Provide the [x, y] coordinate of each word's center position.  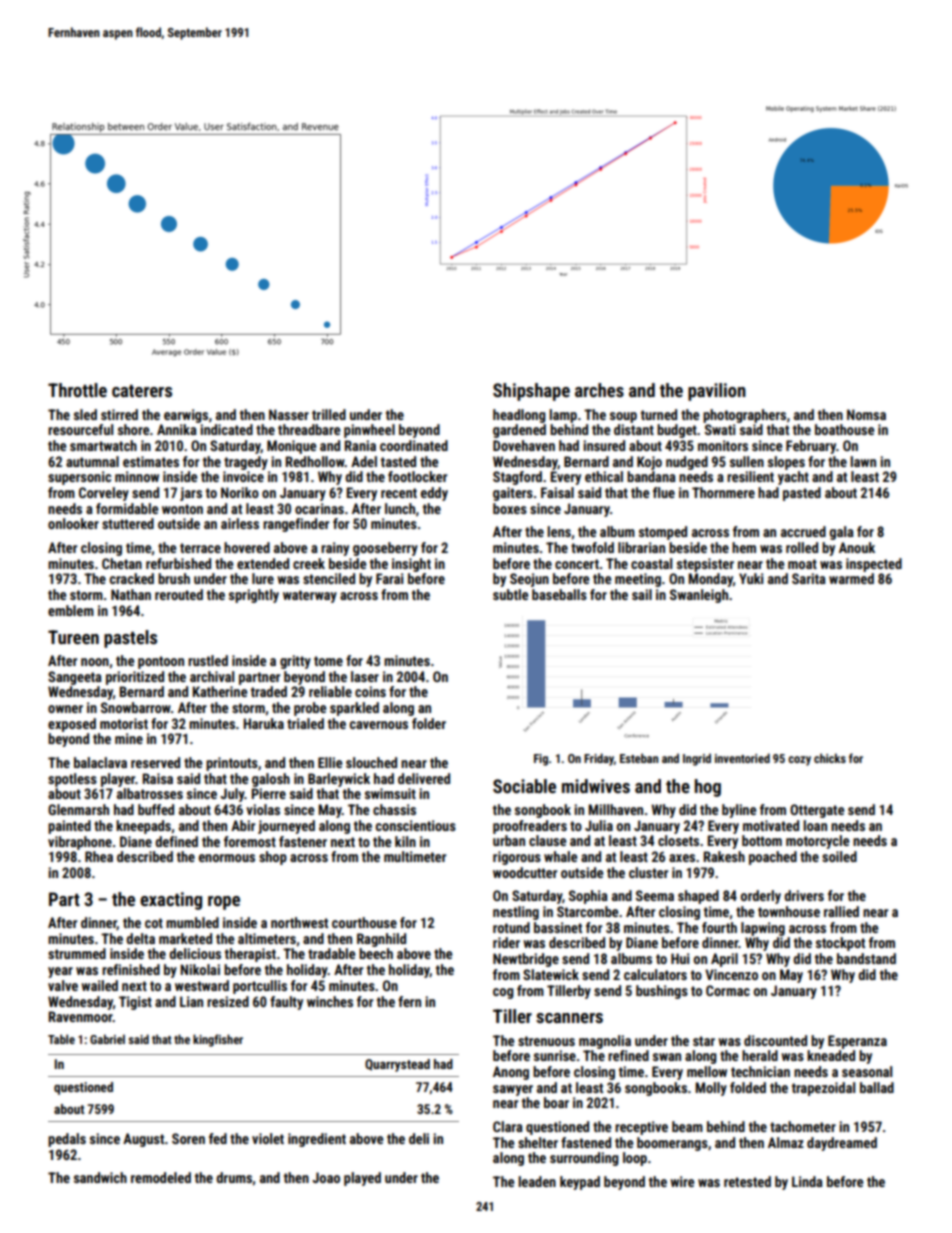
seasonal [867, 1071]
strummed [77, 953]
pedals [67, 1140]
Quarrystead [397, 1065]
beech [376, 953]
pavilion [717, 392]
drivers [804, 895]
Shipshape [531, 392]
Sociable [524, 786]
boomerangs [672, 1144]
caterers [142, 391]
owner [65, 709]
